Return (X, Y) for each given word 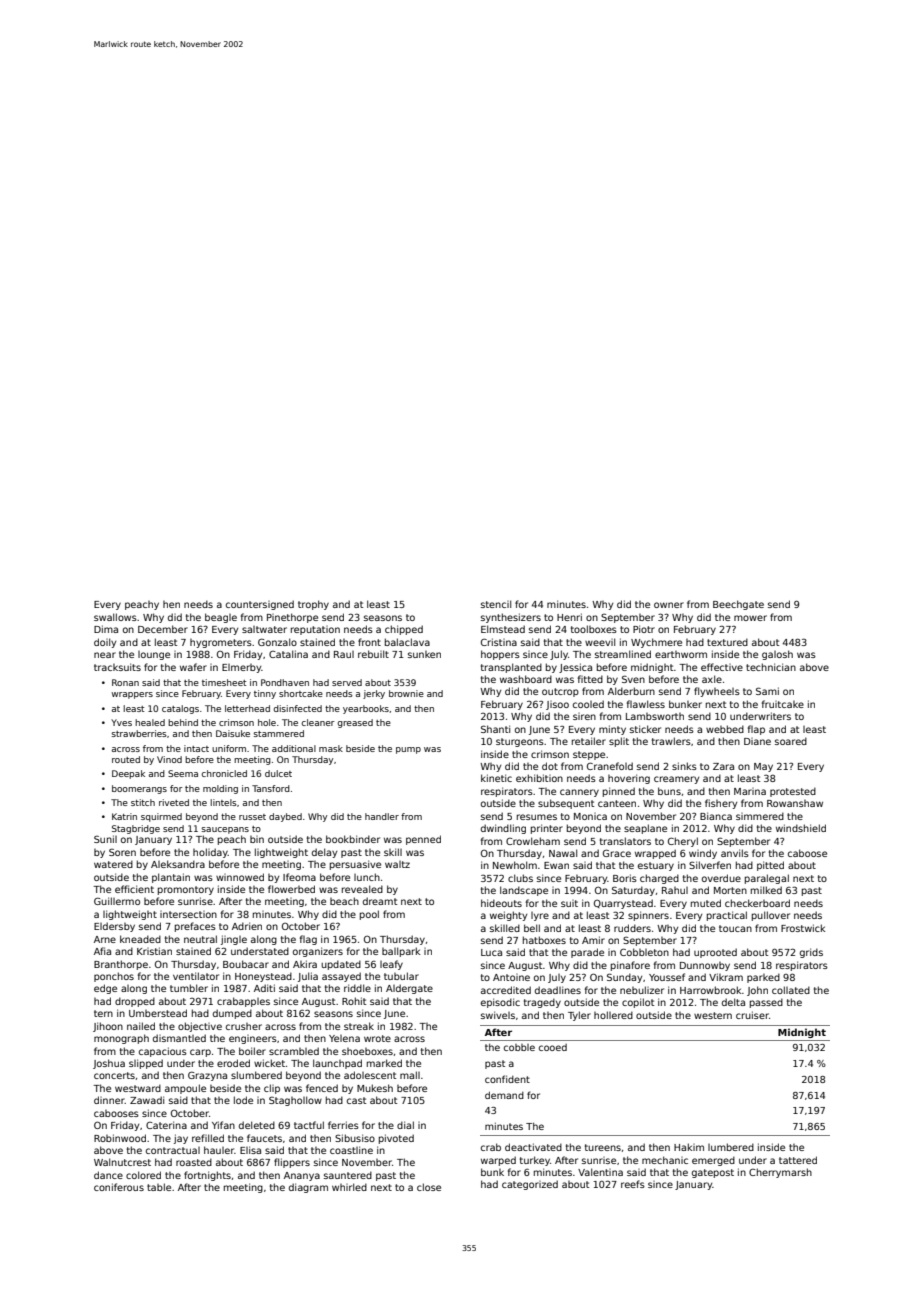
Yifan (223, 1125)
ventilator (196, 976)
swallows (115, 617)
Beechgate (738, 605)
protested (793, 792)
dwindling (503, 829)
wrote (377, 1038)
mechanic (665, 1160)
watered (113, 864)
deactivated (533, 1147)
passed (766, 1003)
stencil (496, 604)
